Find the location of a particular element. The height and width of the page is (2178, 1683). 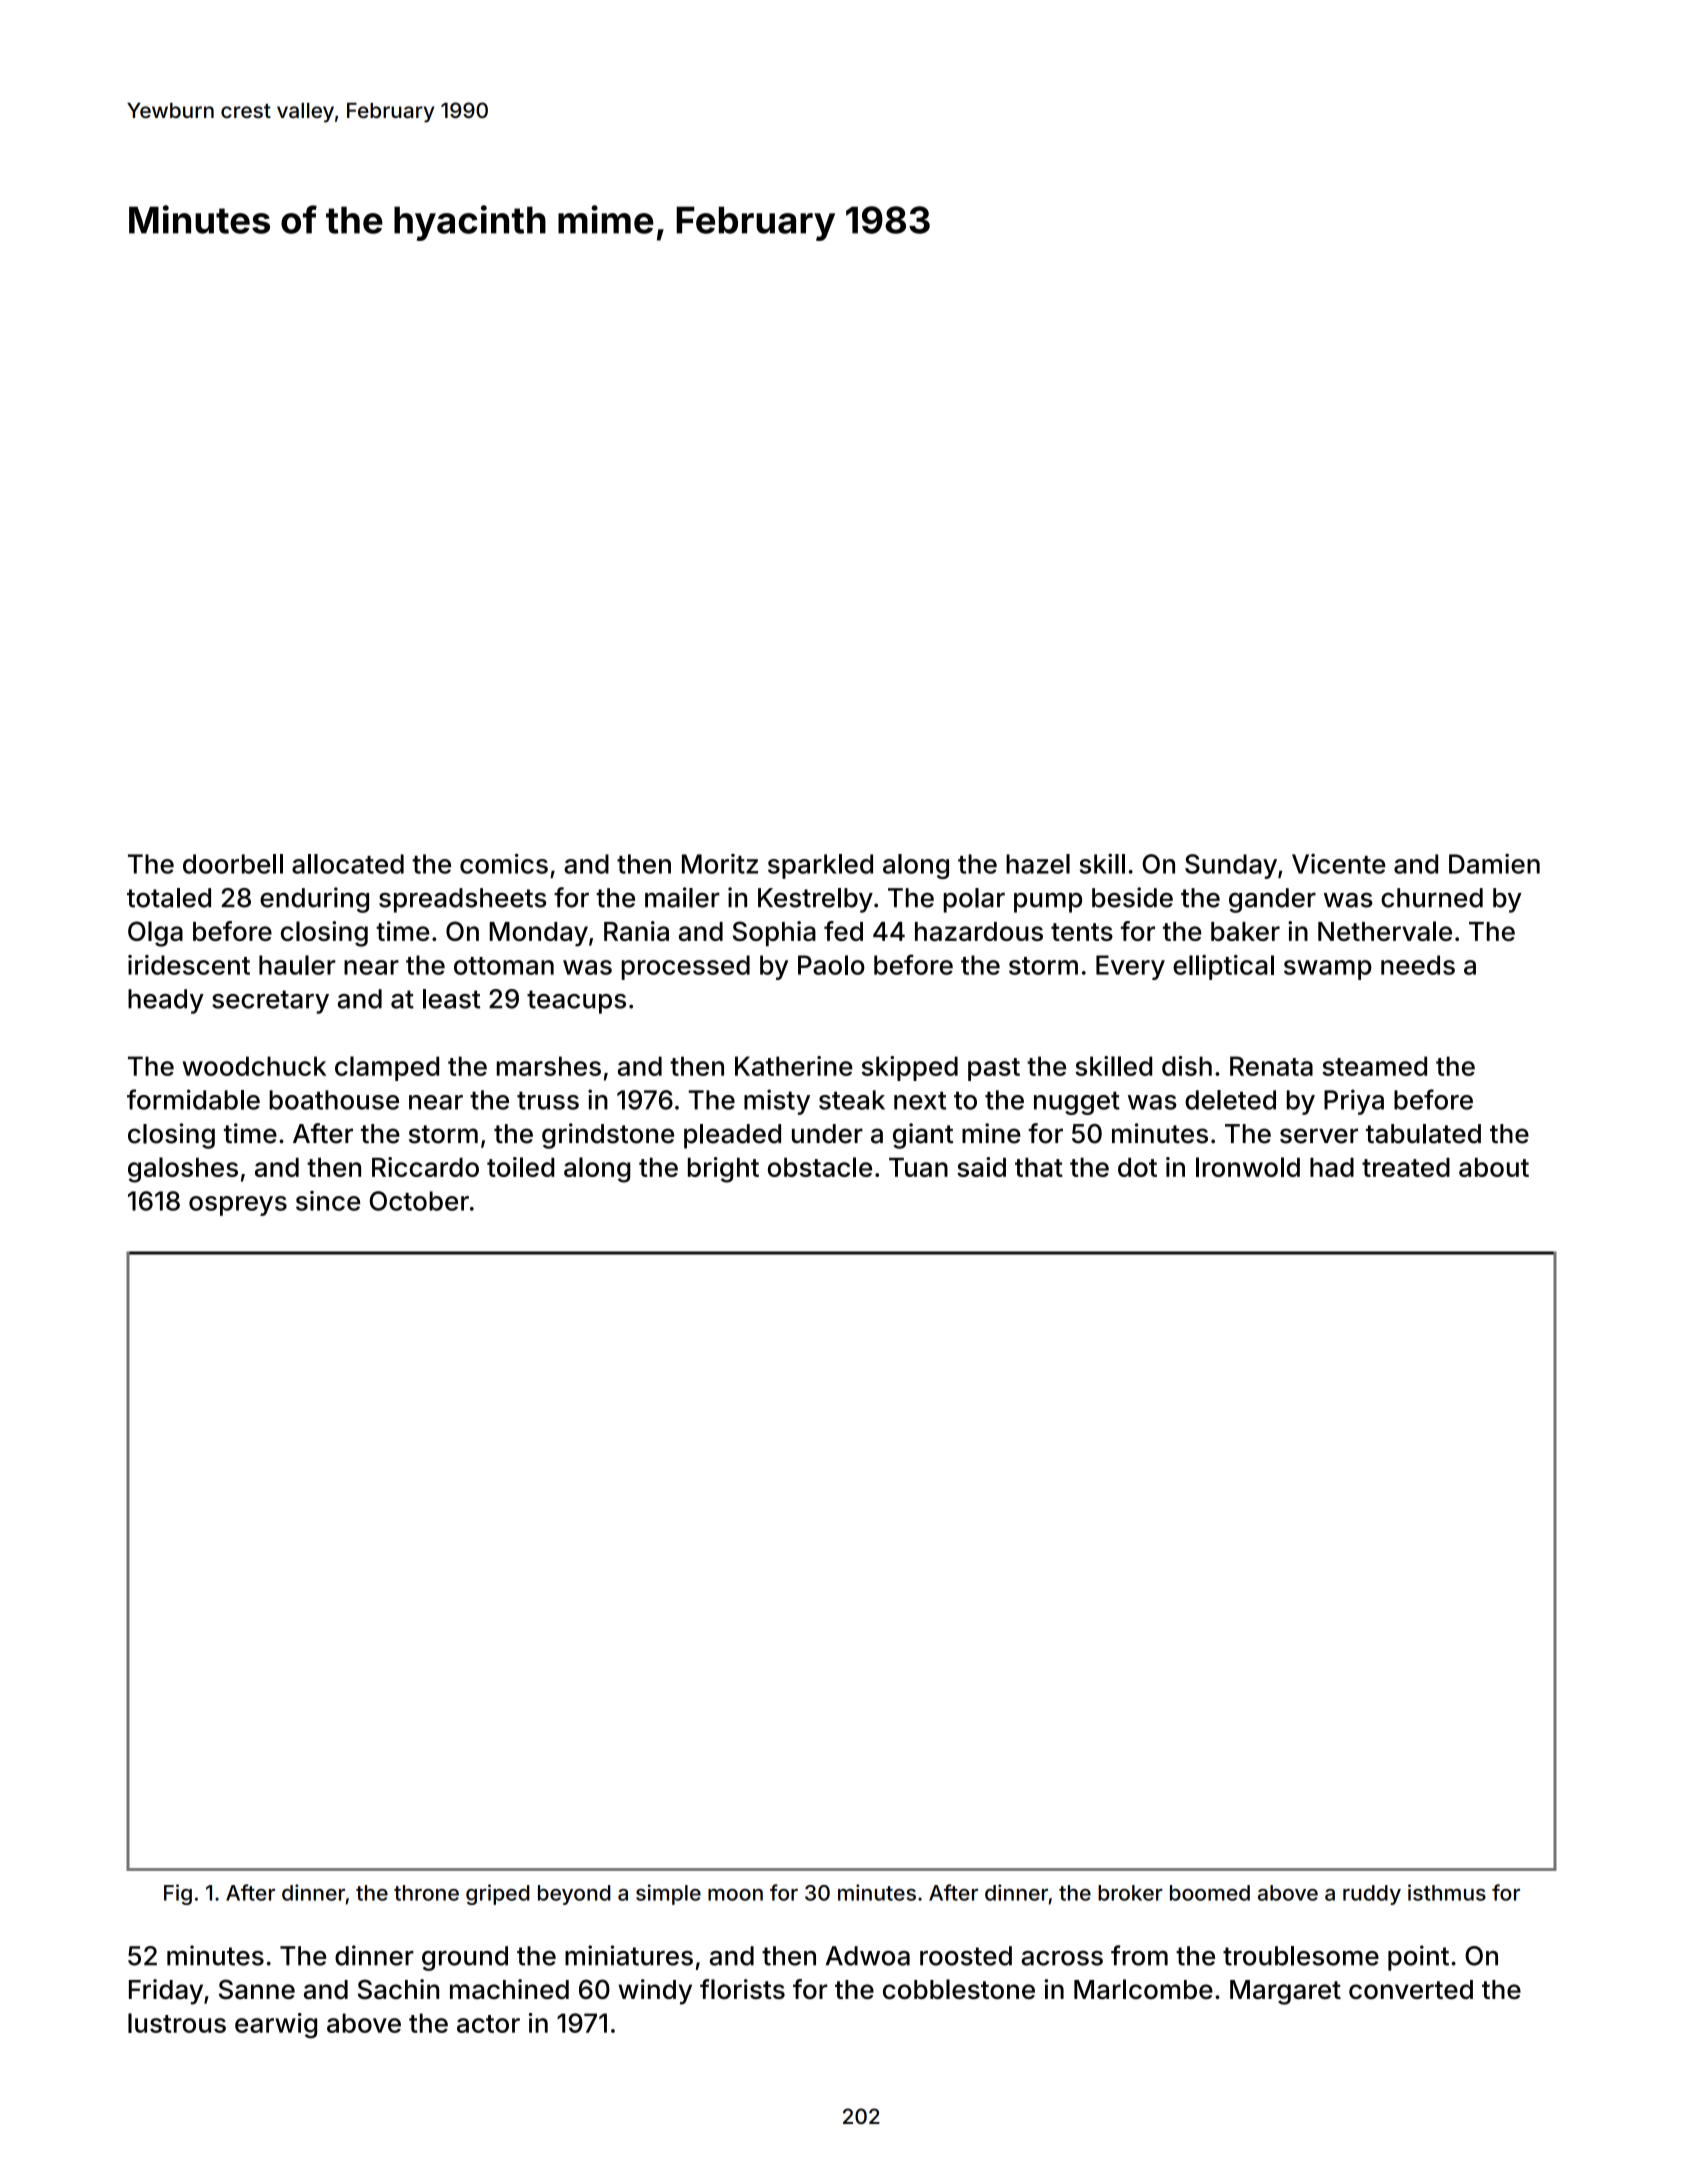

processed is located at coordinates (686, 967).
